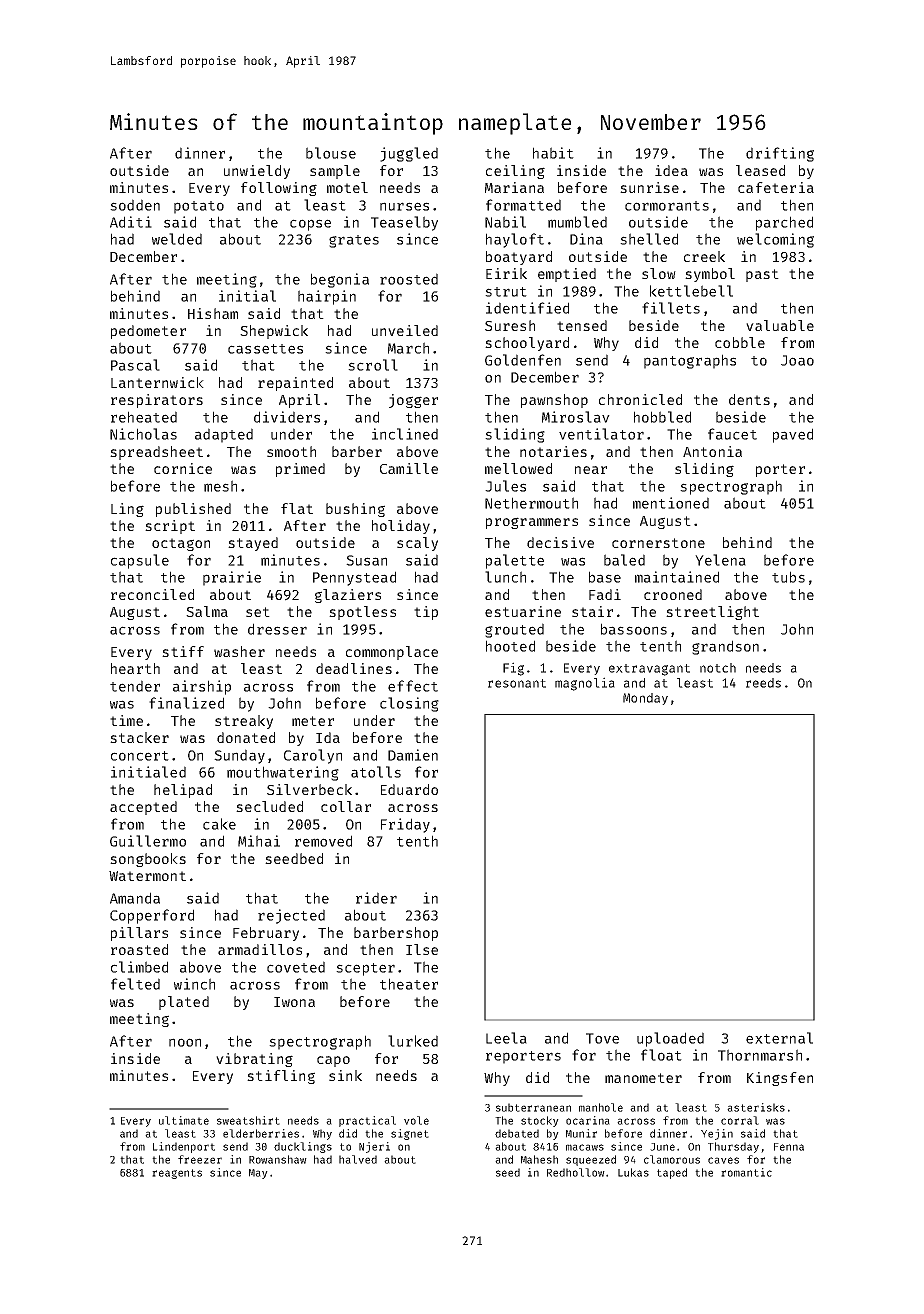 The image size is (924, 1314). Describe the element at coordinates (409, 154) in the screenshot. I see `juggled` at that location.
